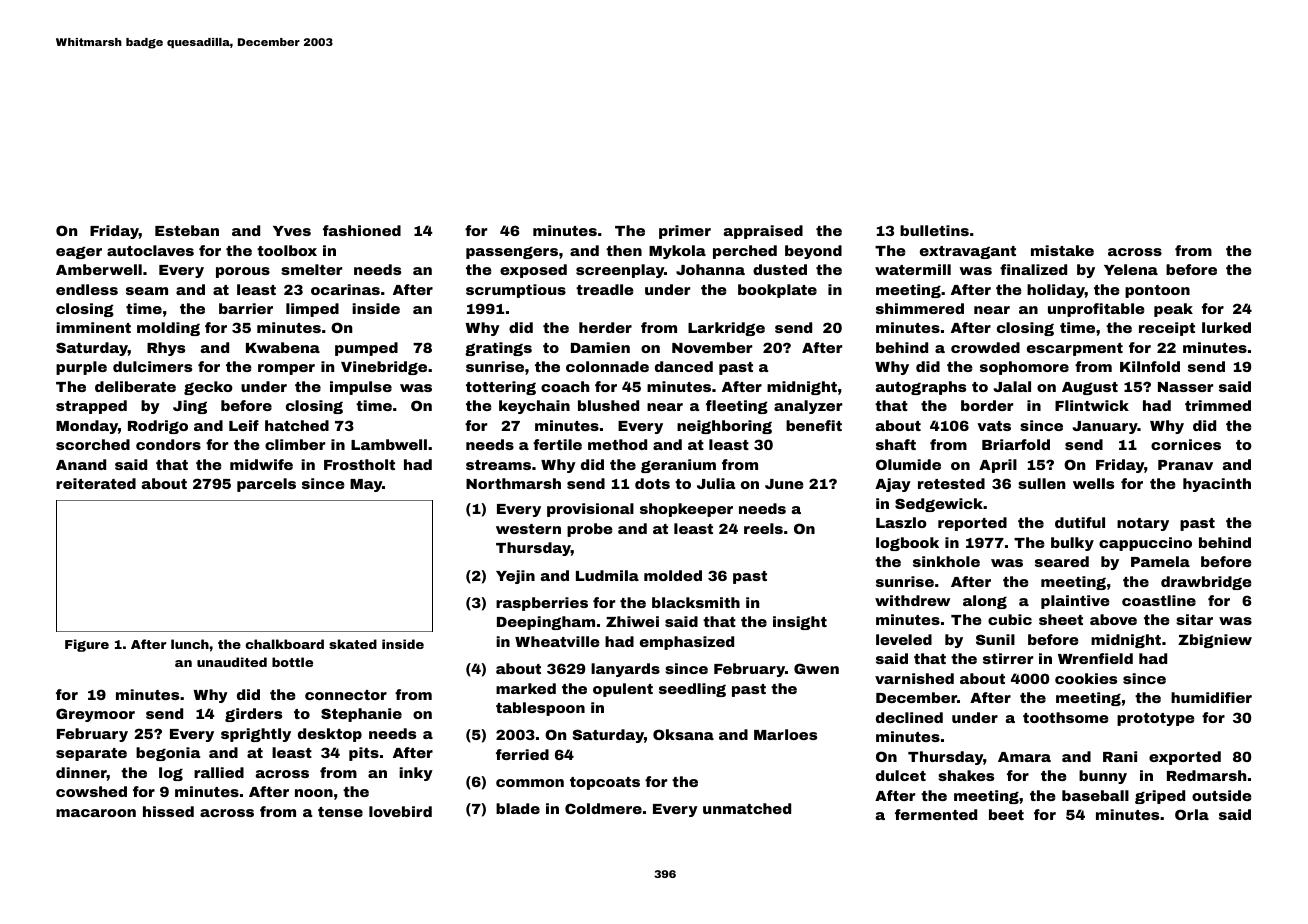 The width and height of the page is (1308, 924). Describe the element at coordinates (96, 483) in the page. I see `reiterated` at that location.
